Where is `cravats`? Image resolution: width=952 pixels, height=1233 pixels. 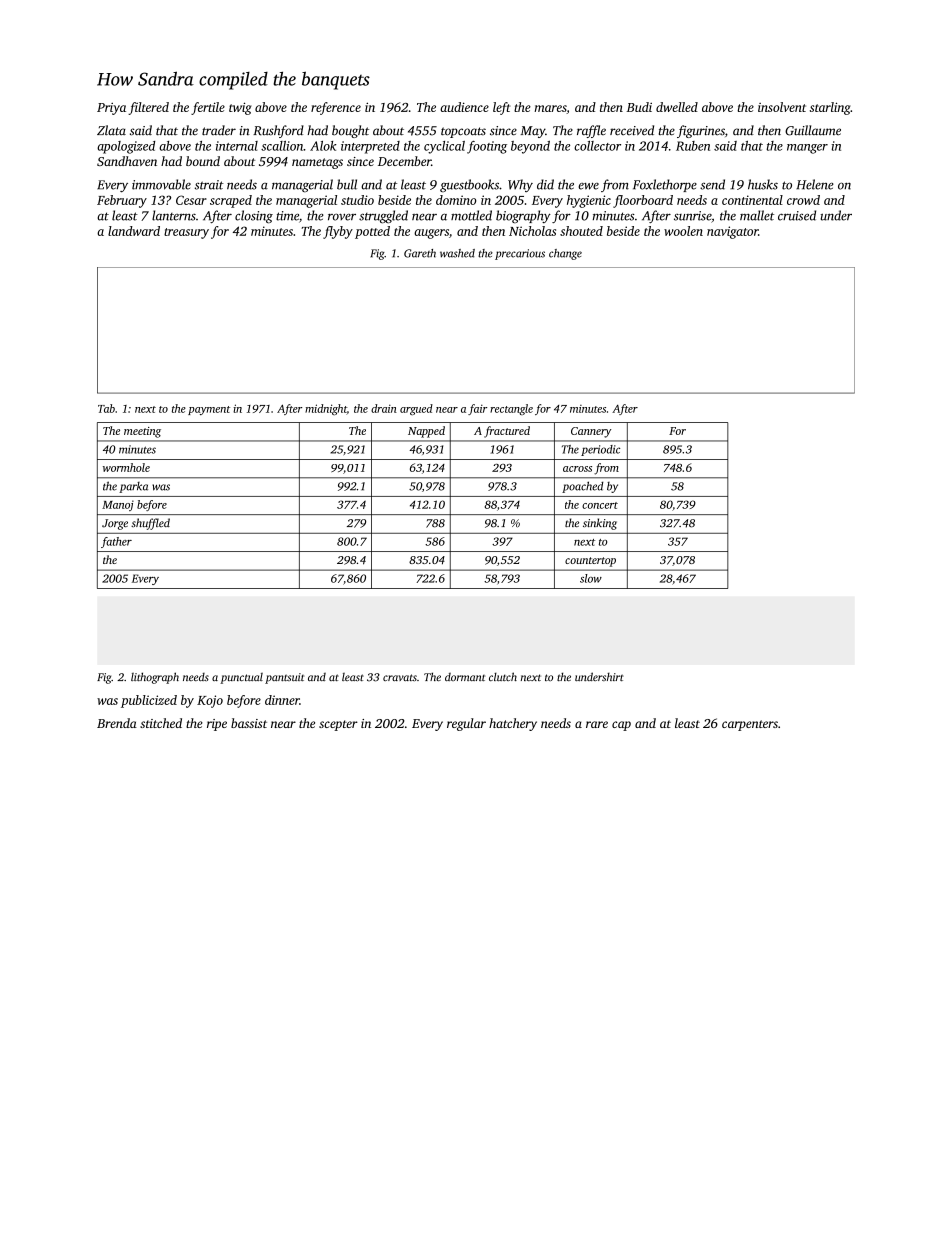
cravats is located at coordinates (400, 677).
